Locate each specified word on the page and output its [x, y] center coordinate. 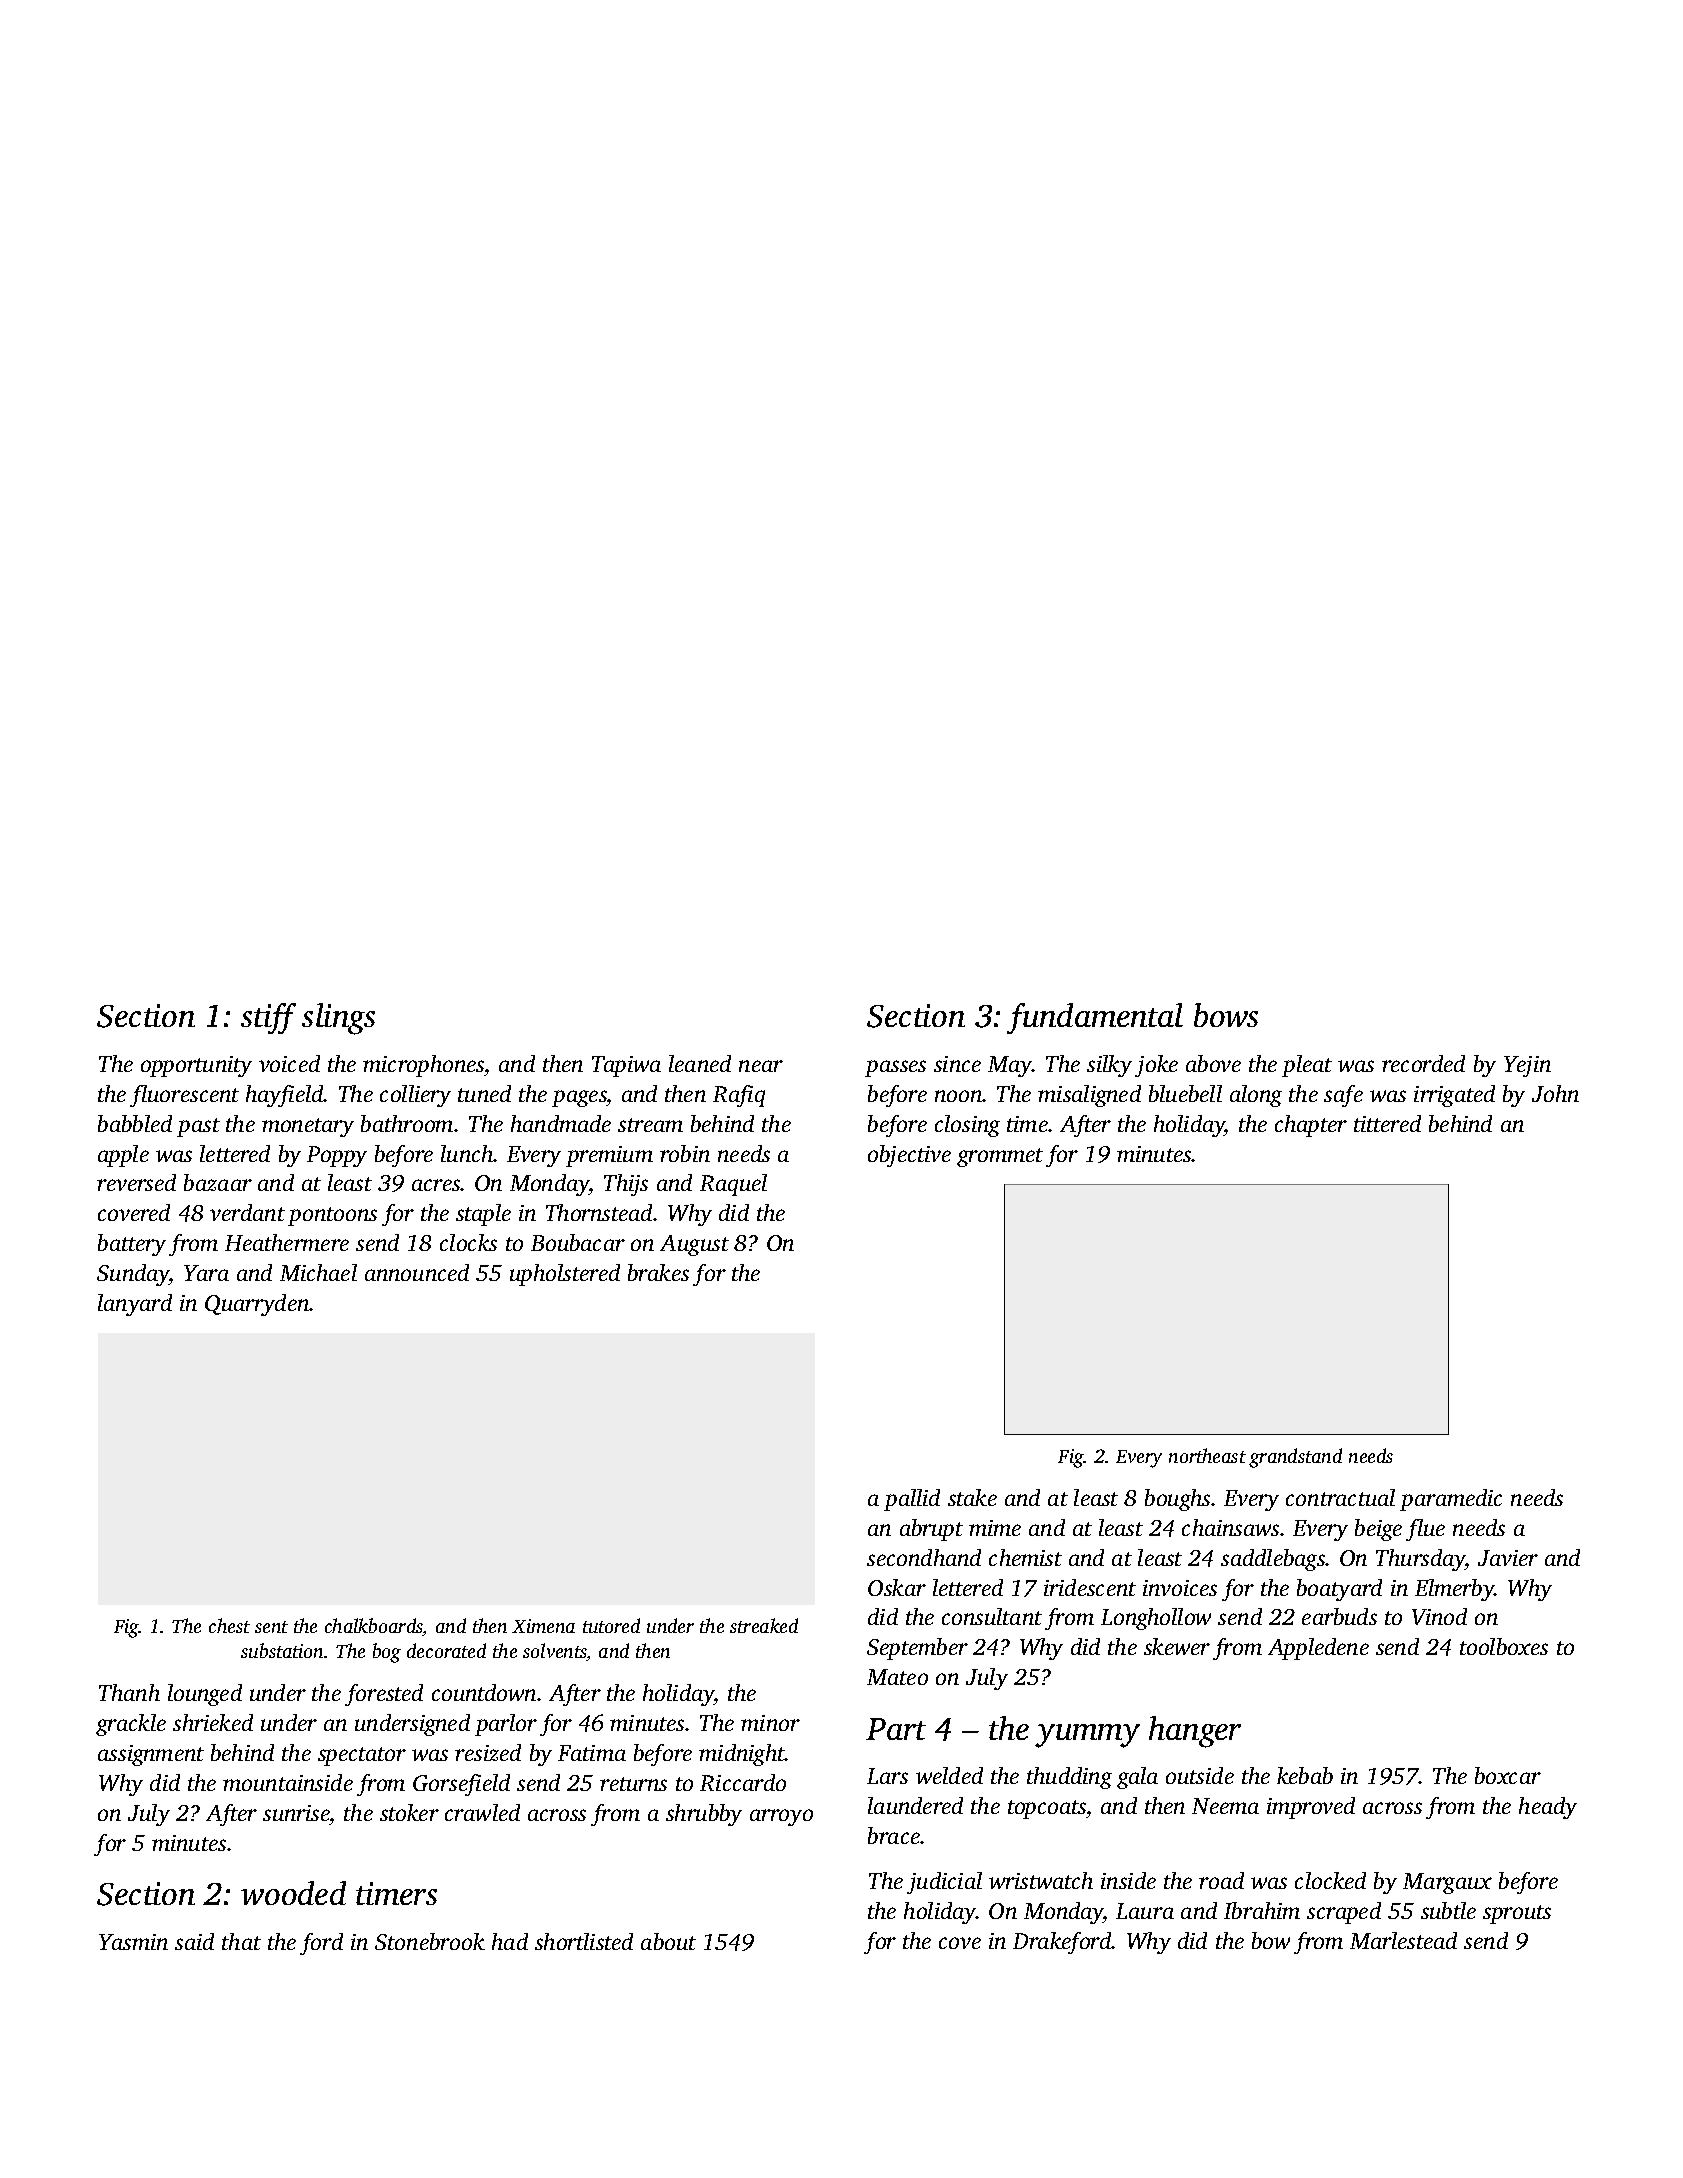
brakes [658, 1272]
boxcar [1508, 1775]
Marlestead [1403, 1940]
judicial [944, 1883]
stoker [409, 1812]
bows [1226, 1015]
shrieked [213, 1722]
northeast [1207, 1455]
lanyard [135, 1305]
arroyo [781, 1817]
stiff [268, 1018]
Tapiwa [626, 1066]
